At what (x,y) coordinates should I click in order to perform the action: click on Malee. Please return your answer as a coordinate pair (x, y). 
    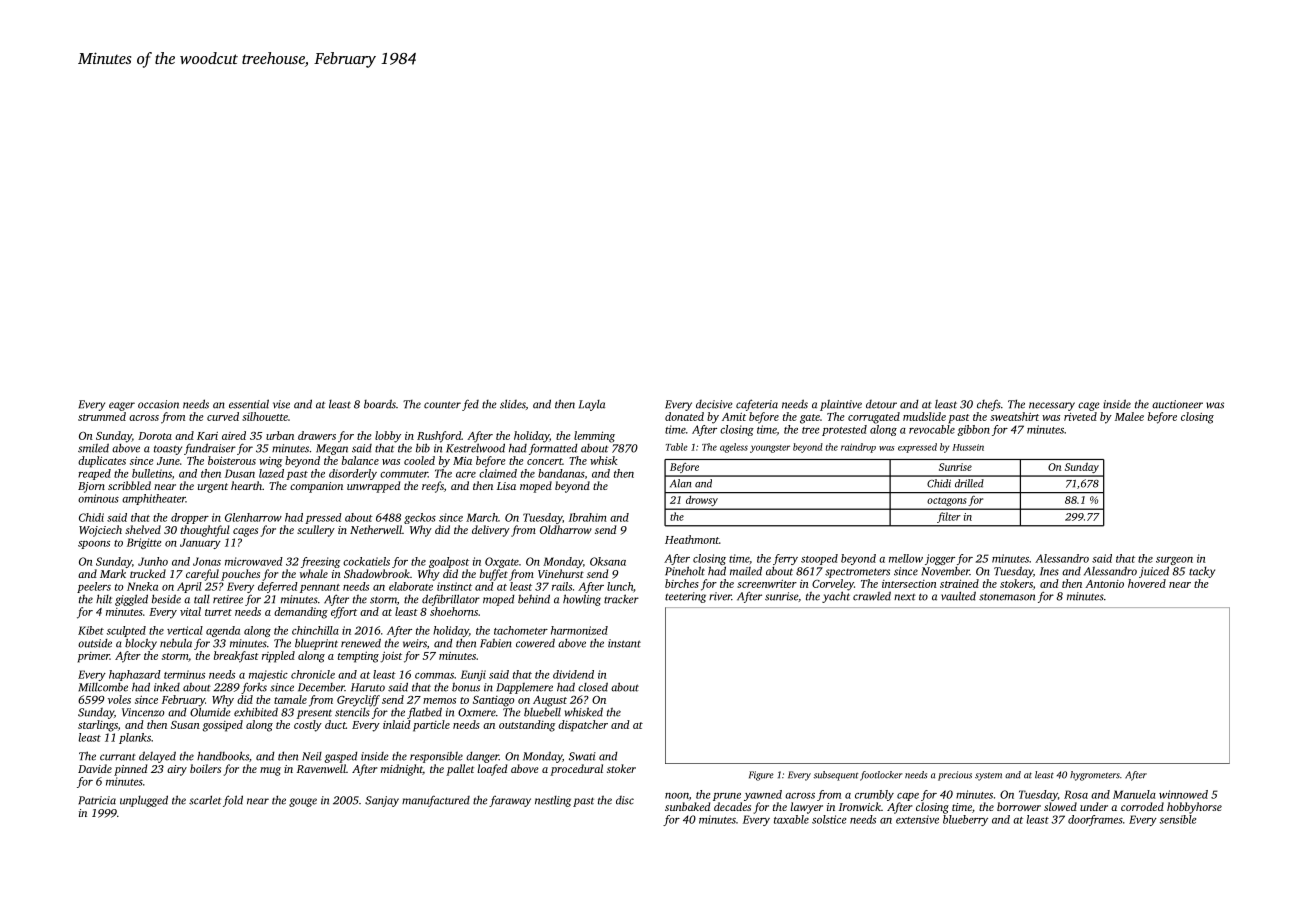
    Looking at the image, I should click on (1129, 416).
